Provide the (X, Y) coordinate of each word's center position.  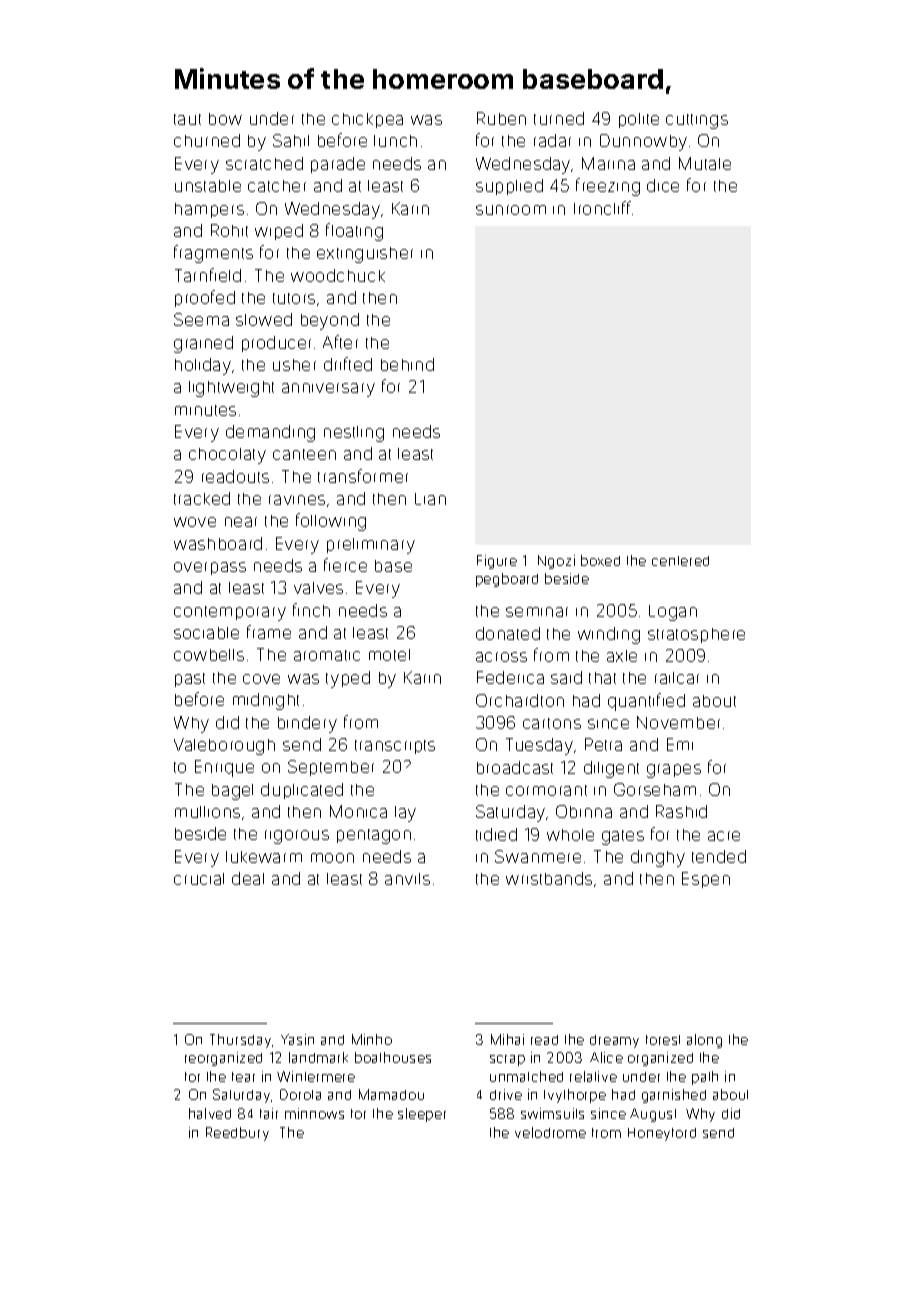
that (602, 678)
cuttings (697, 121)
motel (389, 655)
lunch (395, 141)
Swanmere (538, 856)
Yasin (297, 1039)
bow (225, 119)
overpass (210, 568)
